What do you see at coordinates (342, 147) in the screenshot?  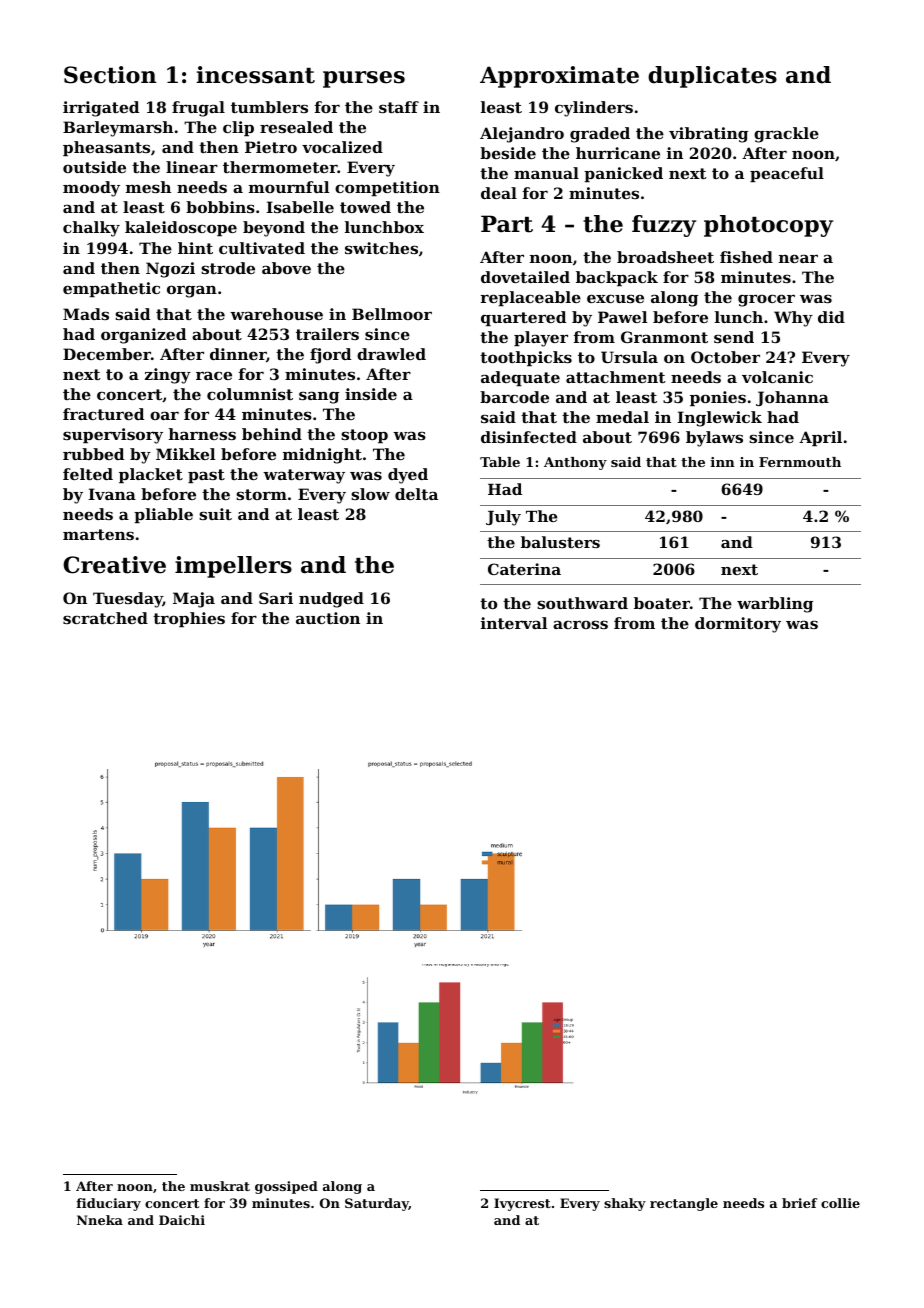 I see `vocalized` at bounding box center [342, 147].
